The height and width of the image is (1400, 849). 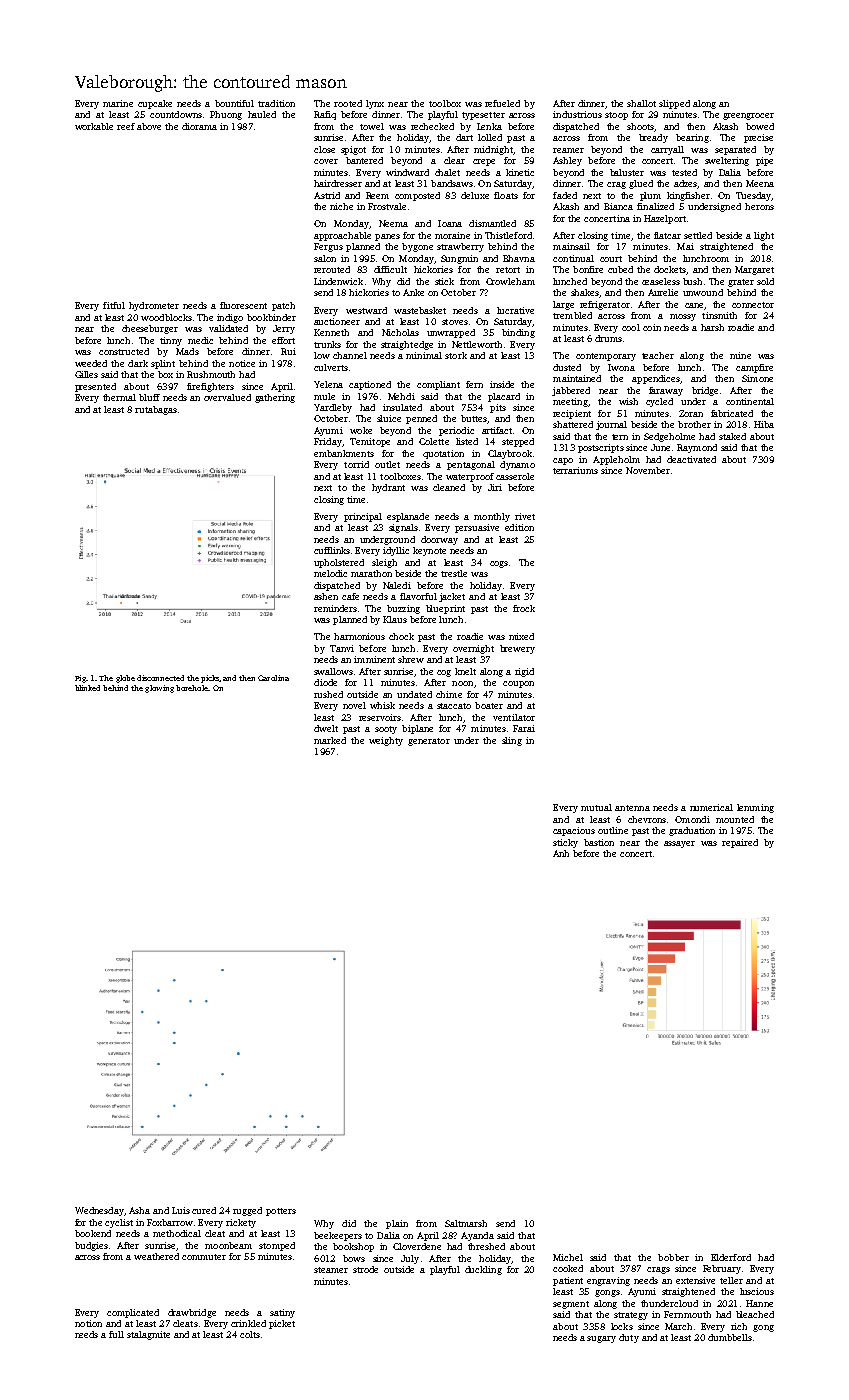 What do you see at coordinates (755, 808) in the image?
I see `lemming` at bounding box center [755, 808].
